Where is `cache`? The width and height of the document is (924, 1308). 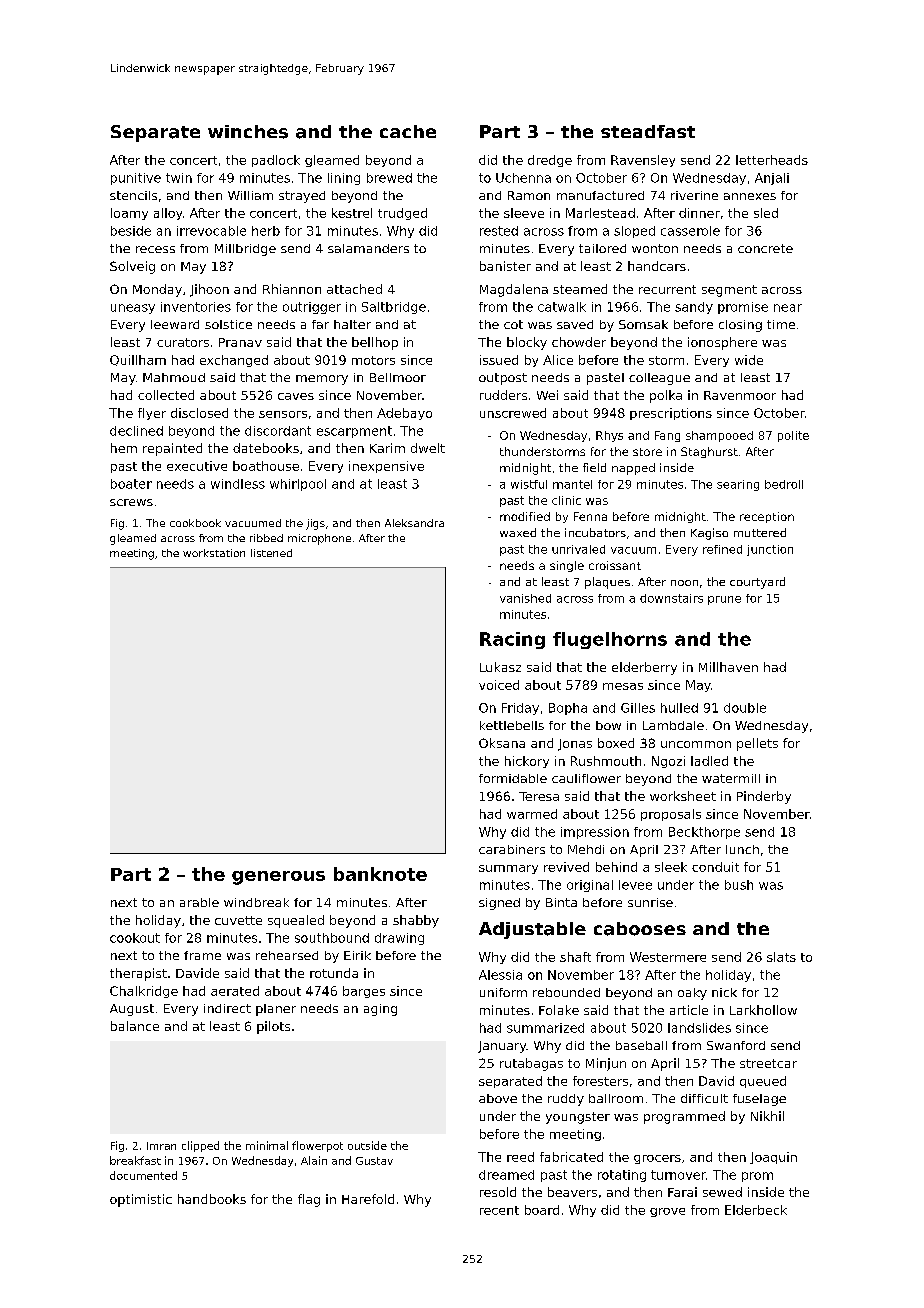 cache is located at coordinates (408, 131).
